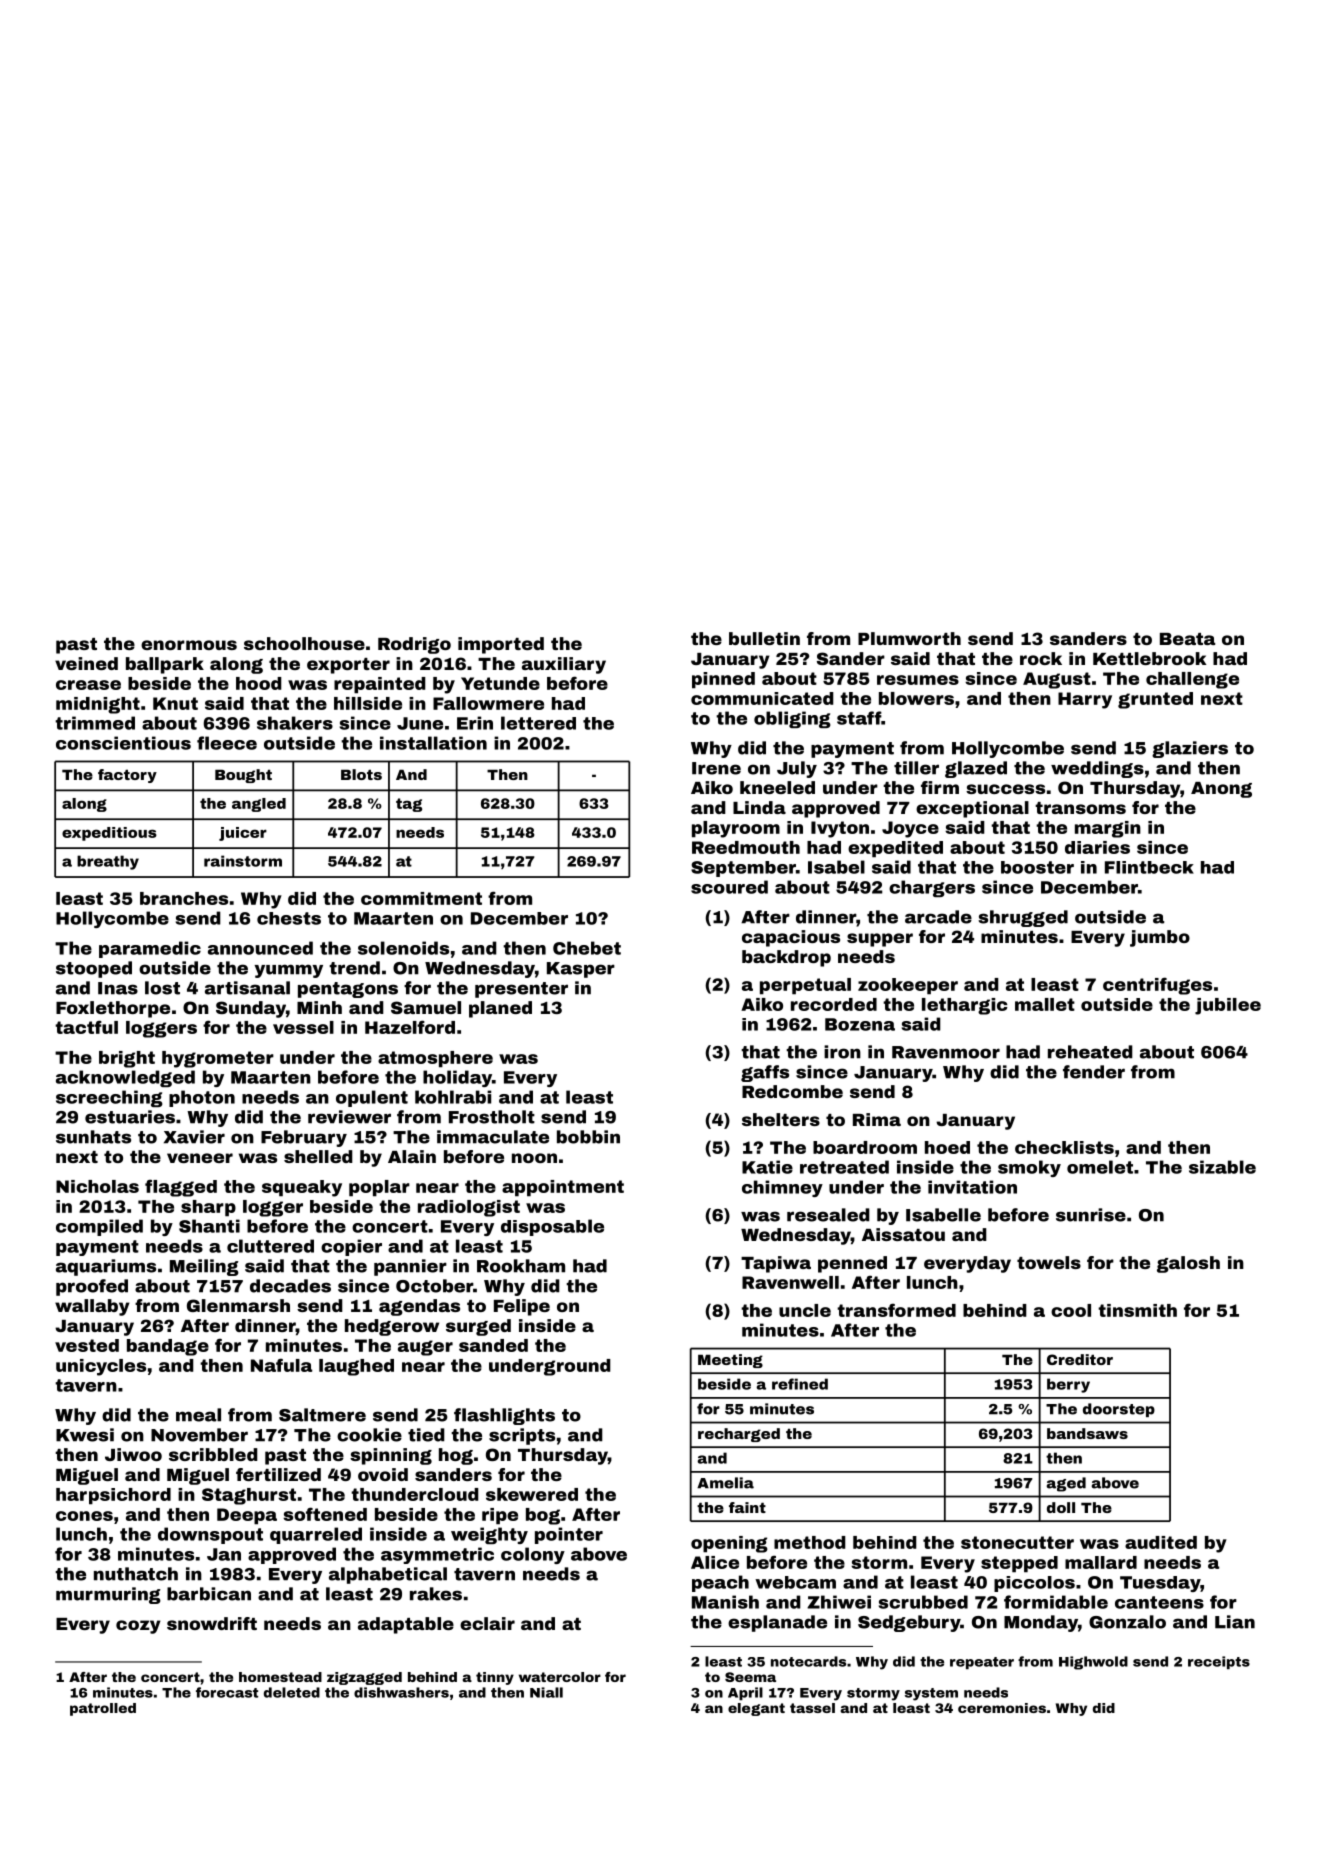 The height and width of the page is (1867, 1320). Describe the element at coordinates (1097, 769) in the page. I see `weddings` at that location.
